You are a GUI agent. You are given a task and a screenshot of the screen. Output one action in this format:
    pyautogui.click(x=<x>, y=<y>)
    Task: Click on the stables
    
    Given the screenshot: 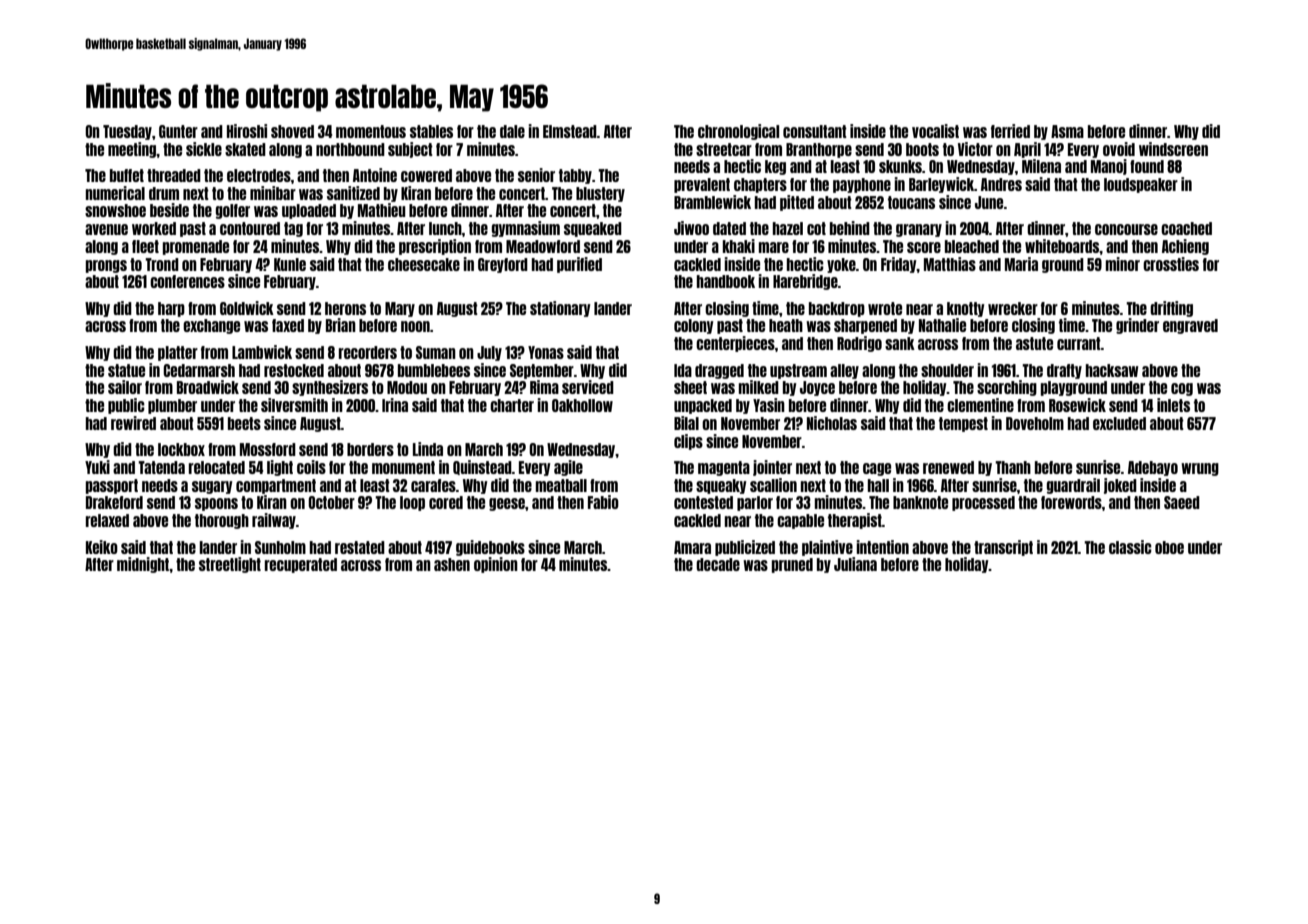 What is the action you would take?
    pyautogui.click(x=431, y=131)
